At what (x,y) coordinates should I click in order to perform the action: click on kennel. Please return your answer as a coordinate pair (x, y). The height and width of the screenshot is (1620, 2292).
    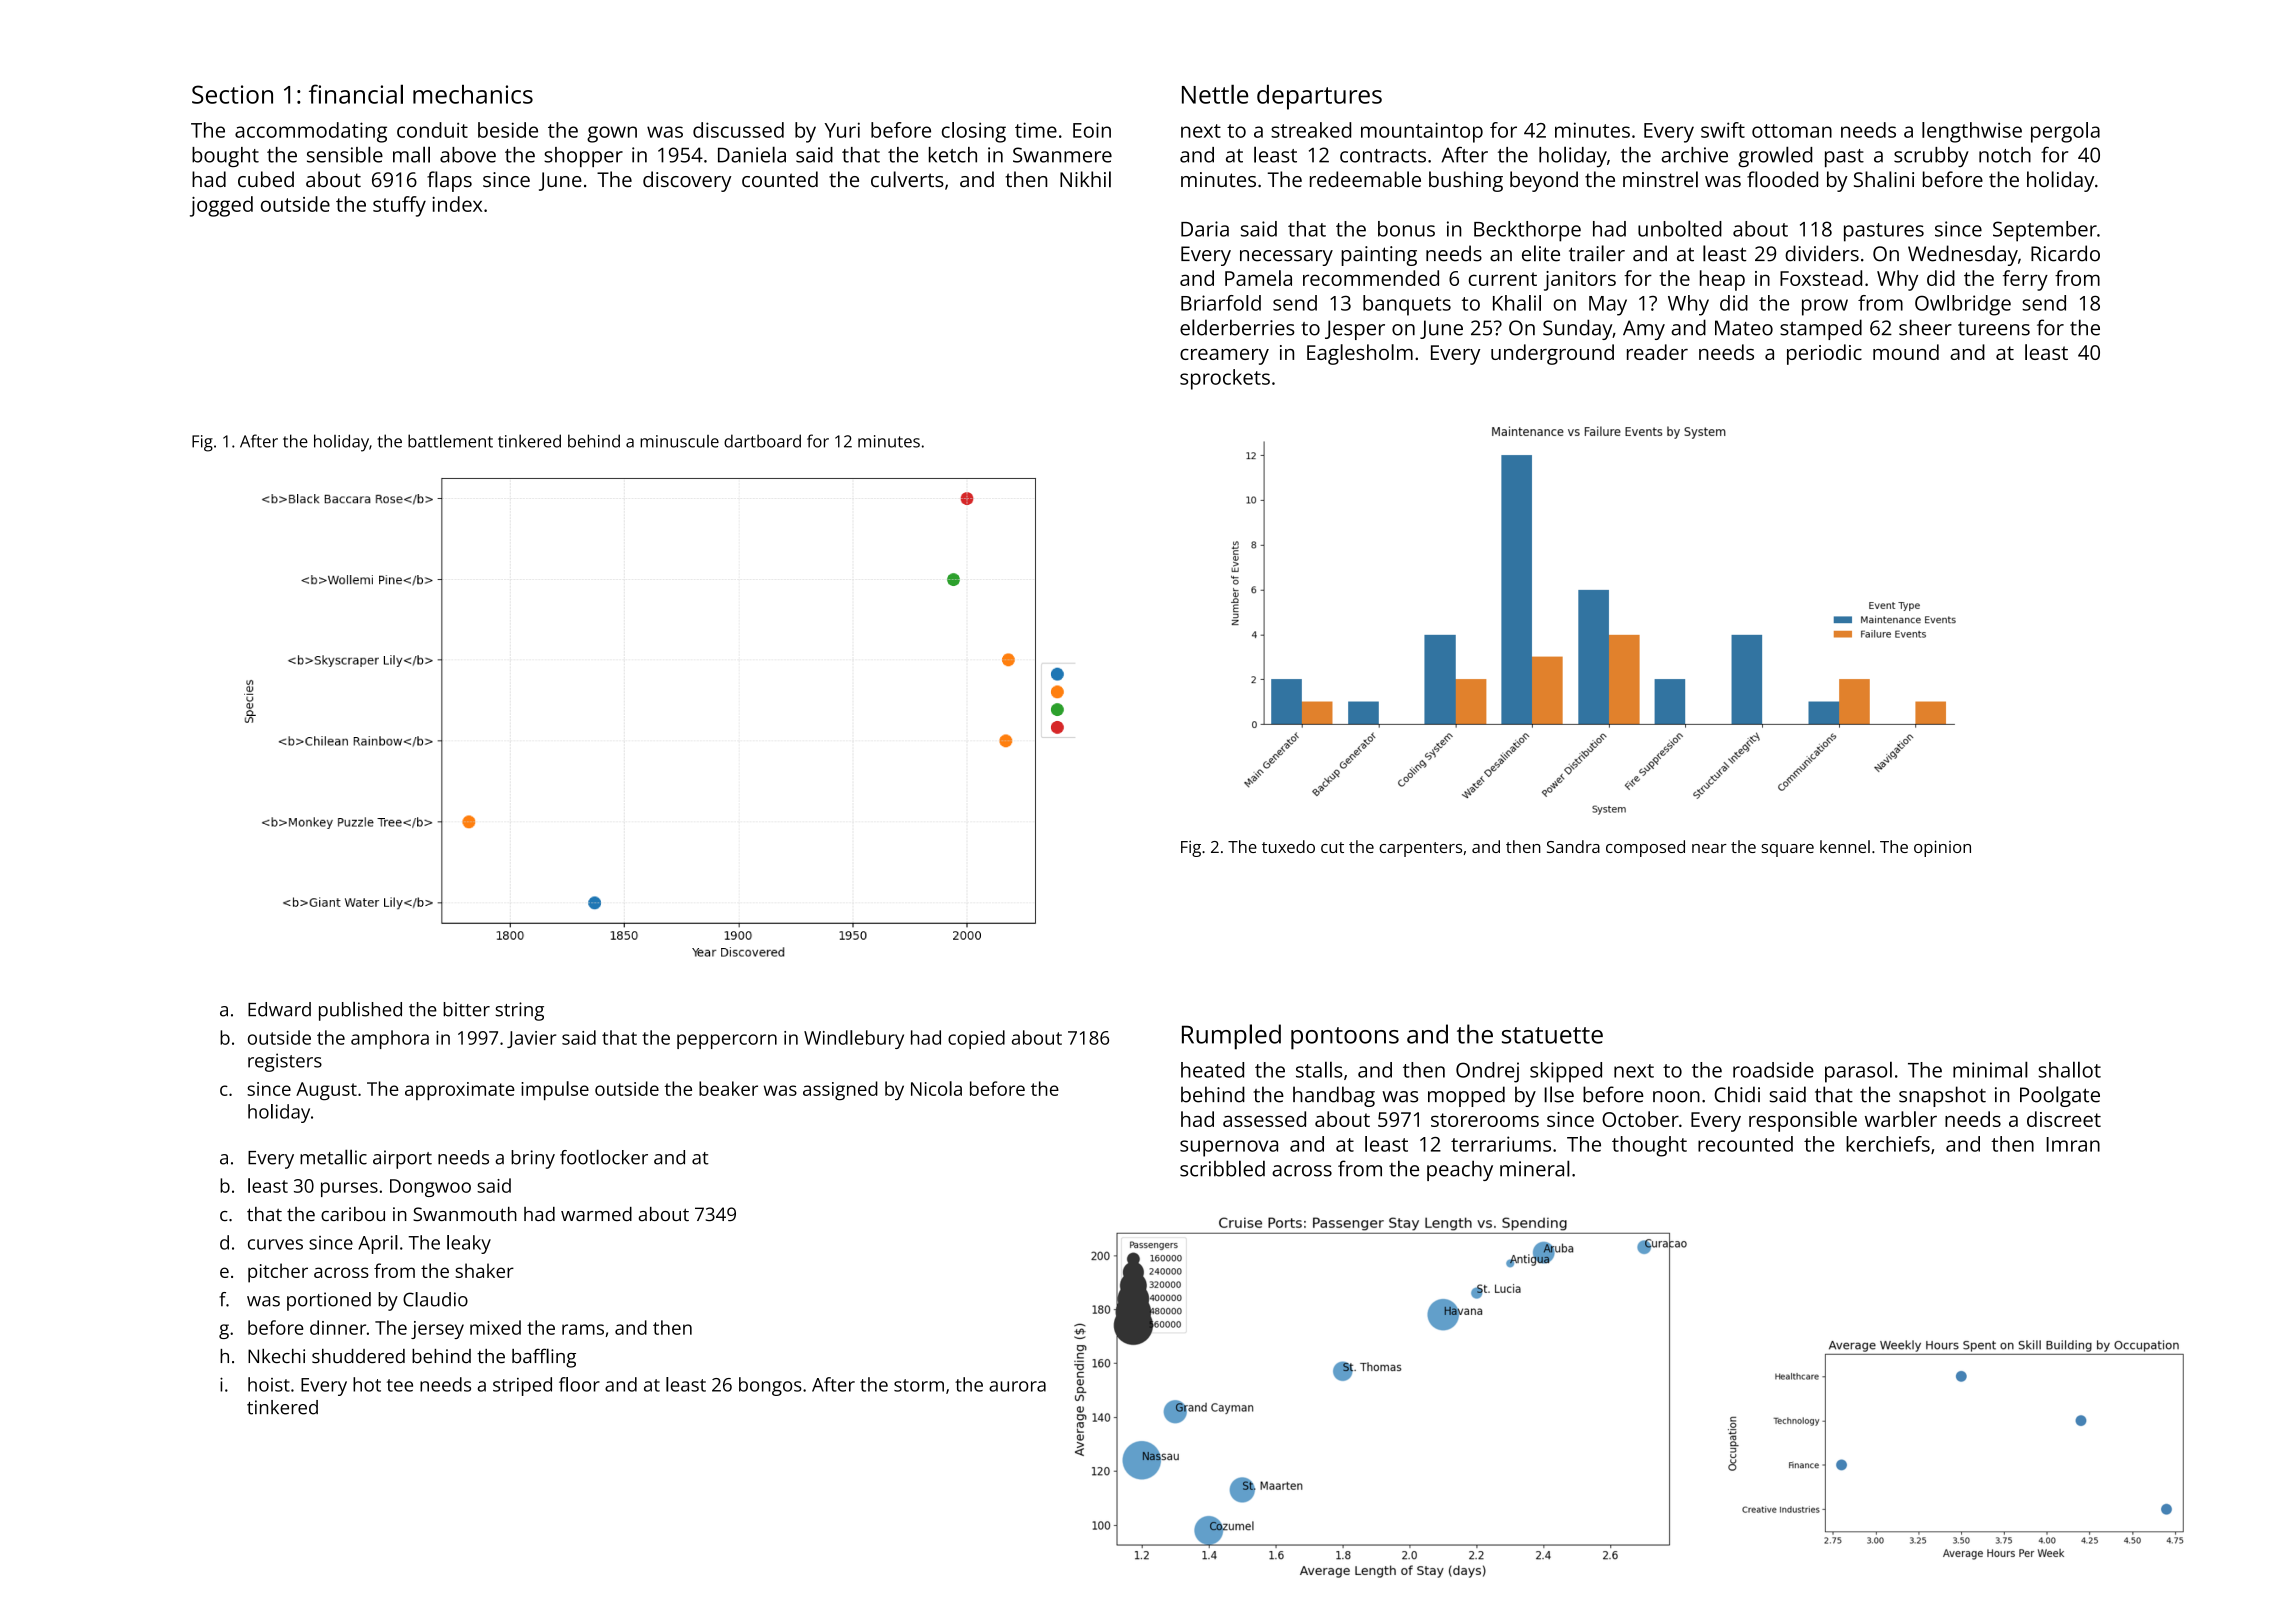
    Looking at the image, I should click on (1845, 846).
